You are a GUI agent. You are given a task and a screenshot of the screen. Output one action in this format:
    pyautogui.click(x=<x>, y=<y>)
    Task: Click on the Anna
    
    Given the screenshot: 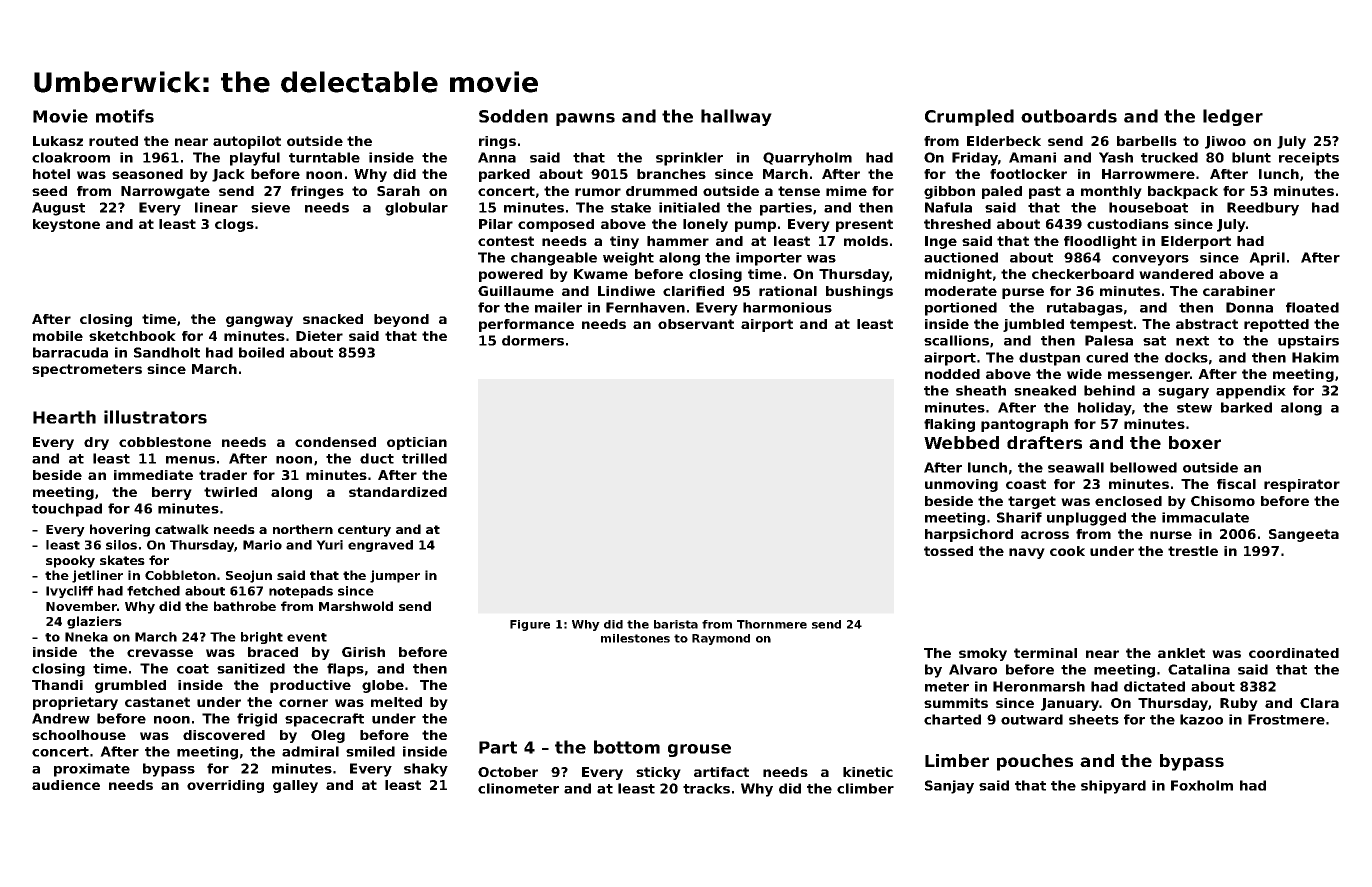 What is the action you would take?
    pyautogui.click(x=497, y=157)
